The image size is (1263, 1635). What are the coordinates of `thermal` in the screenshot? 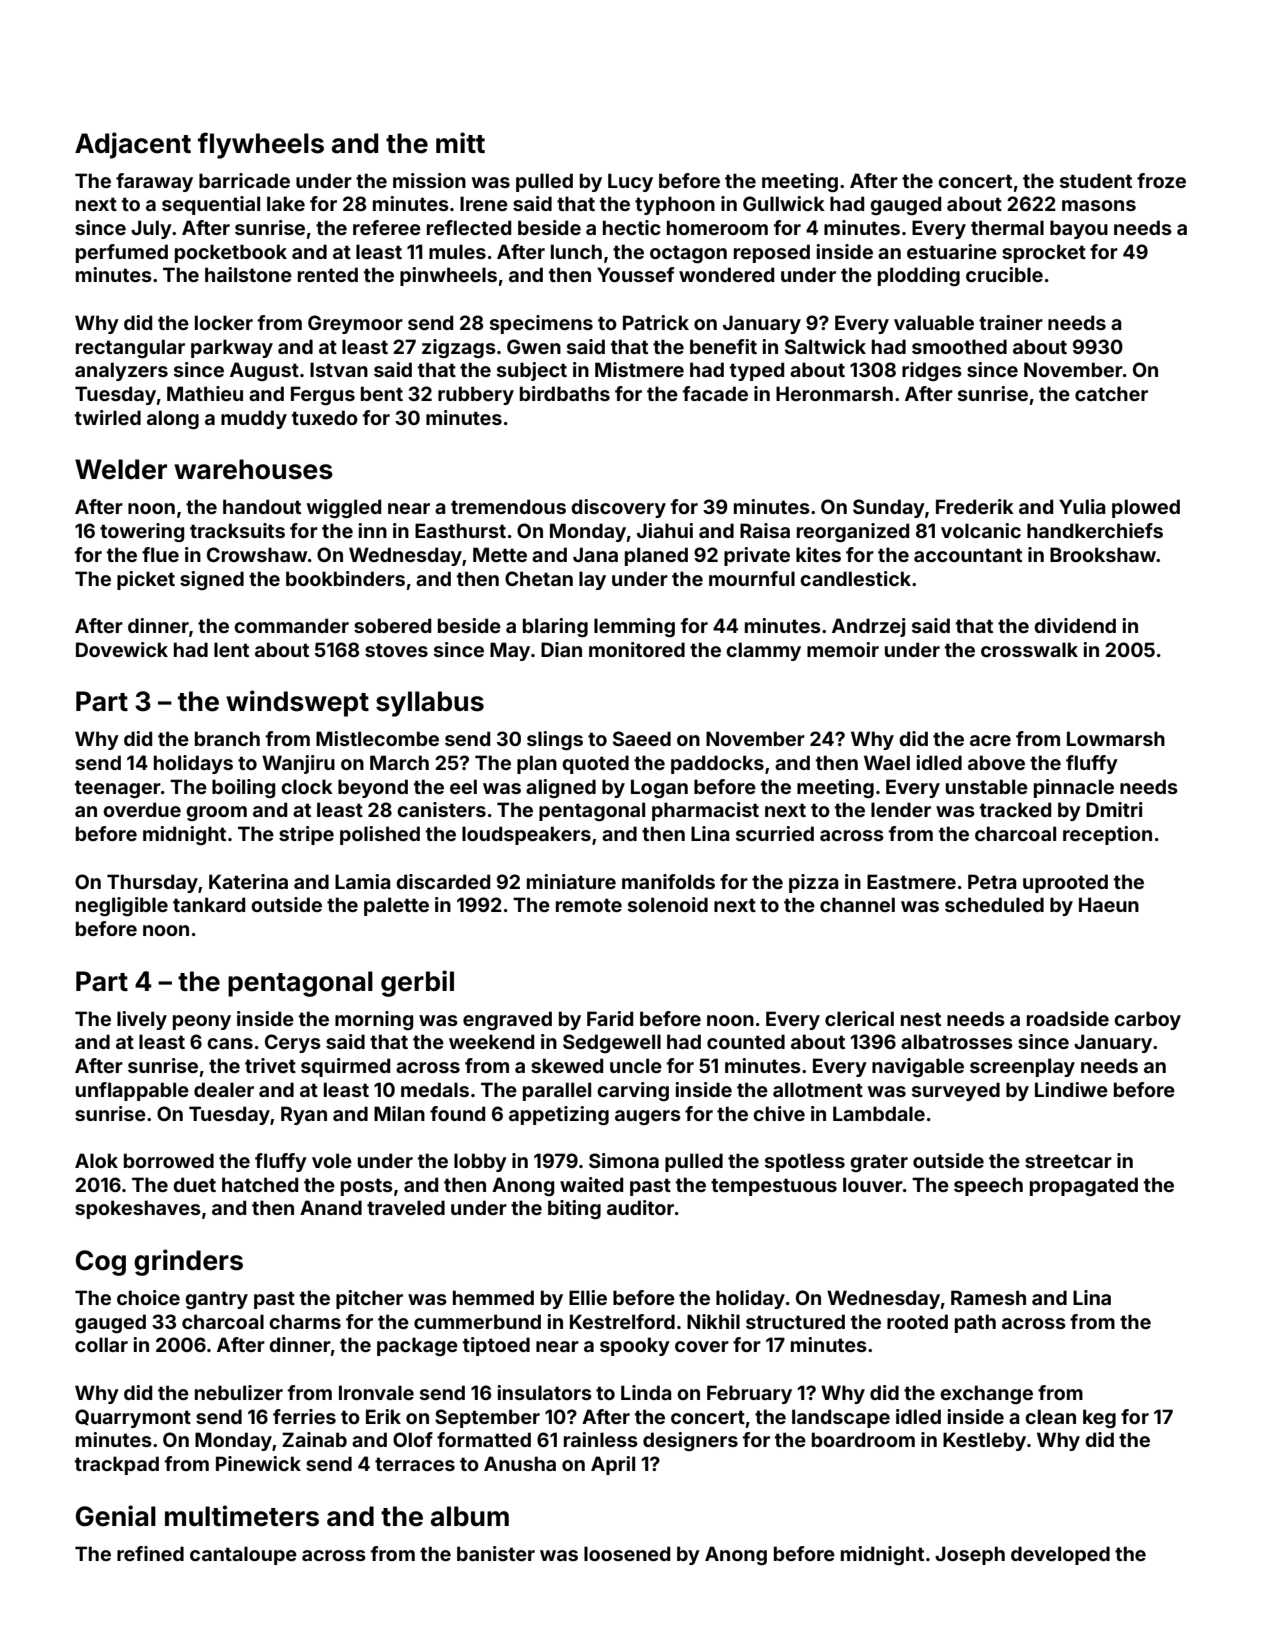 It's located at (1007, 227).
